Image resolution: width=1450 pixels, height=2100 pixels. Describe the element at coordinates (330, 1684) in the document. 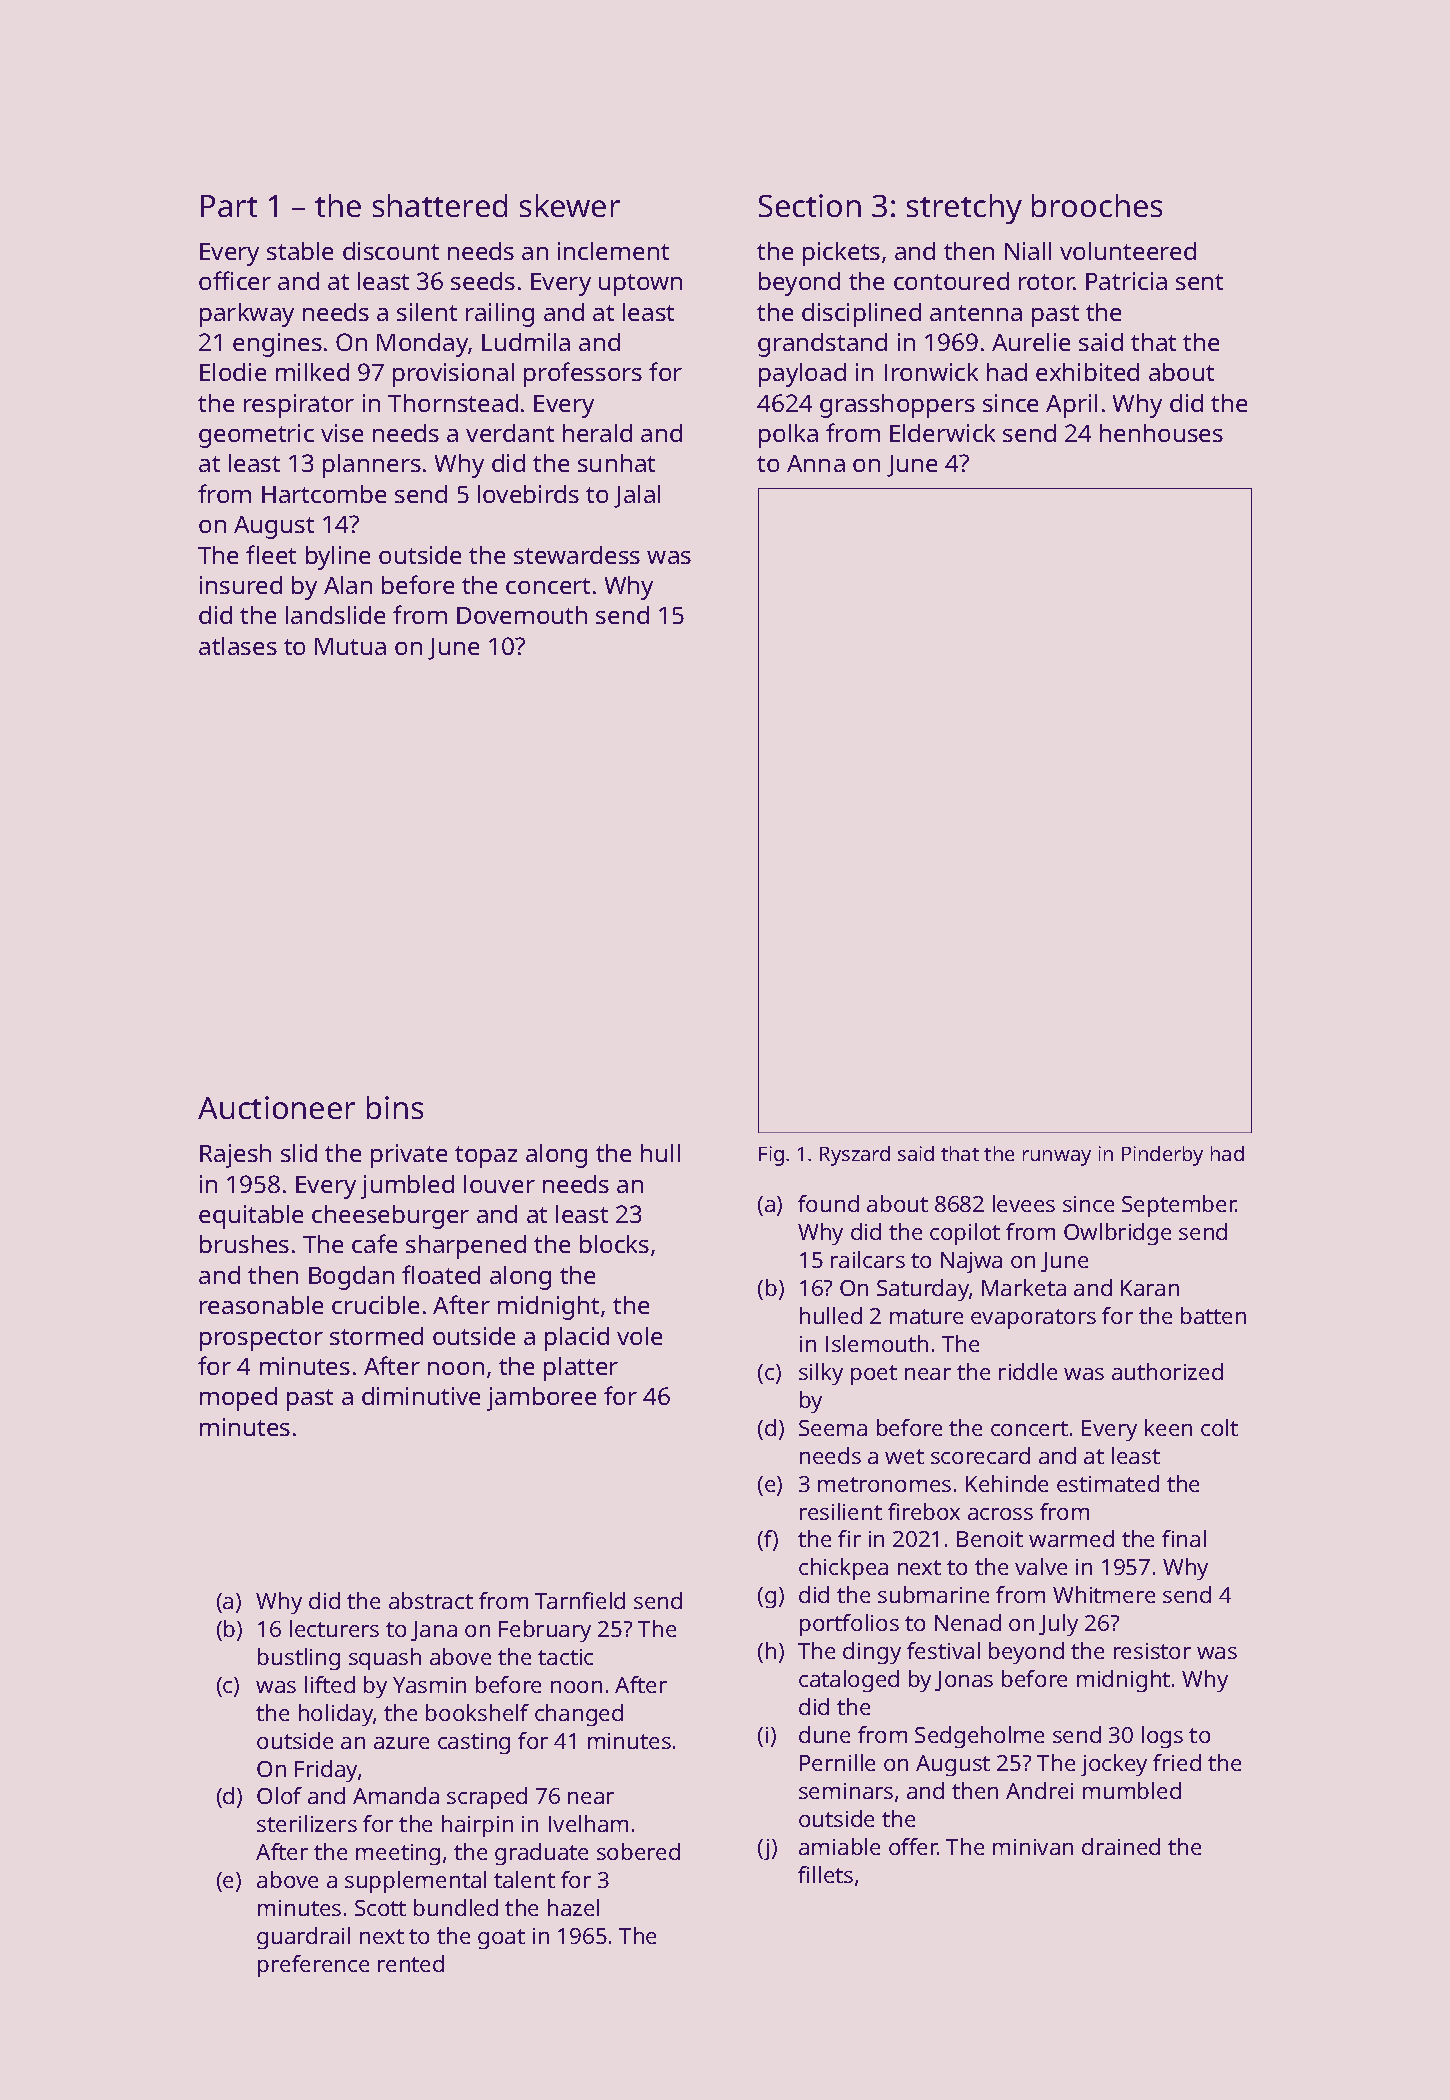

I see `lifted` at that location.
